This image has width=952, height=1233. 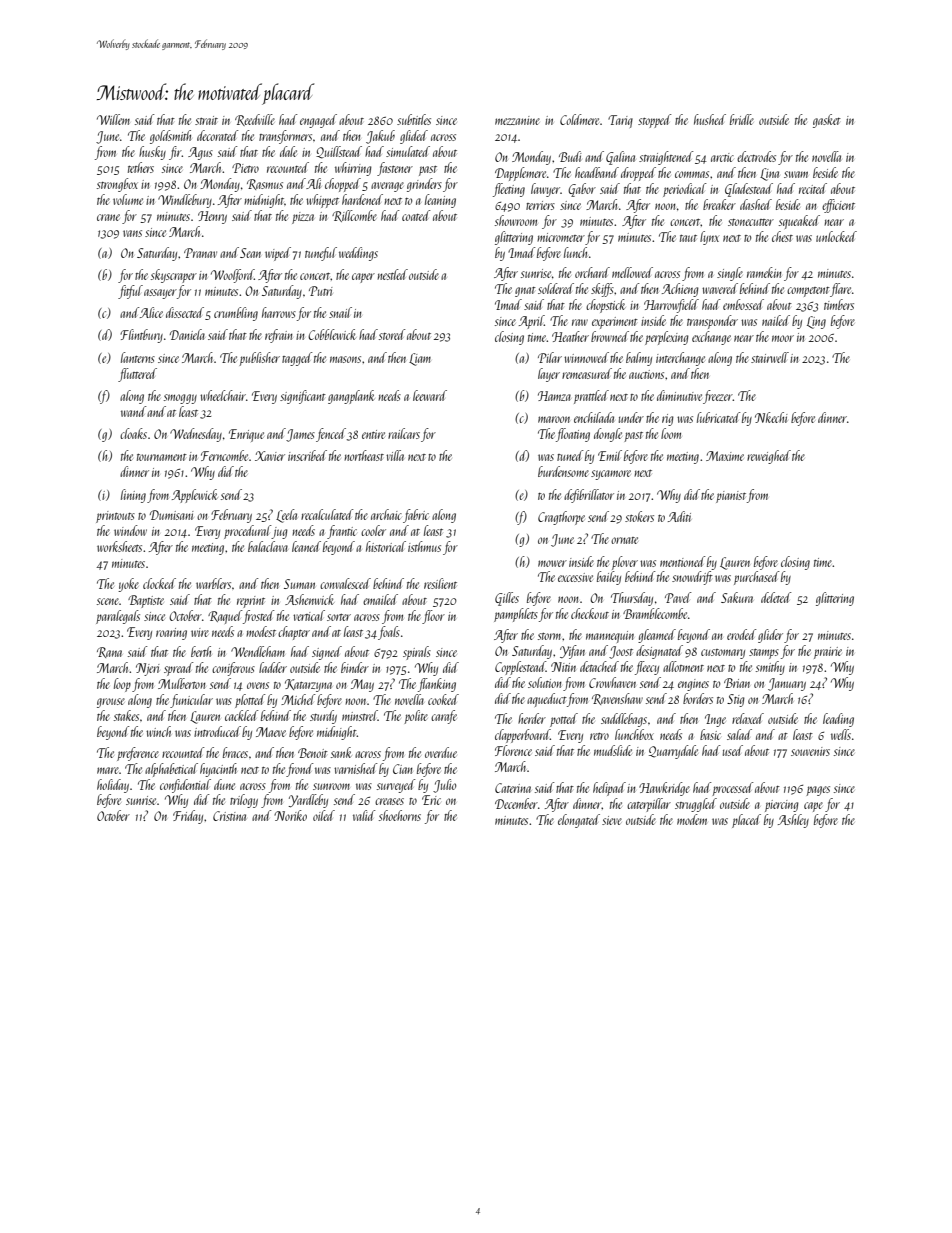 What do you see at coordinates (655, 121) in the image?
I see `stopped` at bounding box center [655, 121].
